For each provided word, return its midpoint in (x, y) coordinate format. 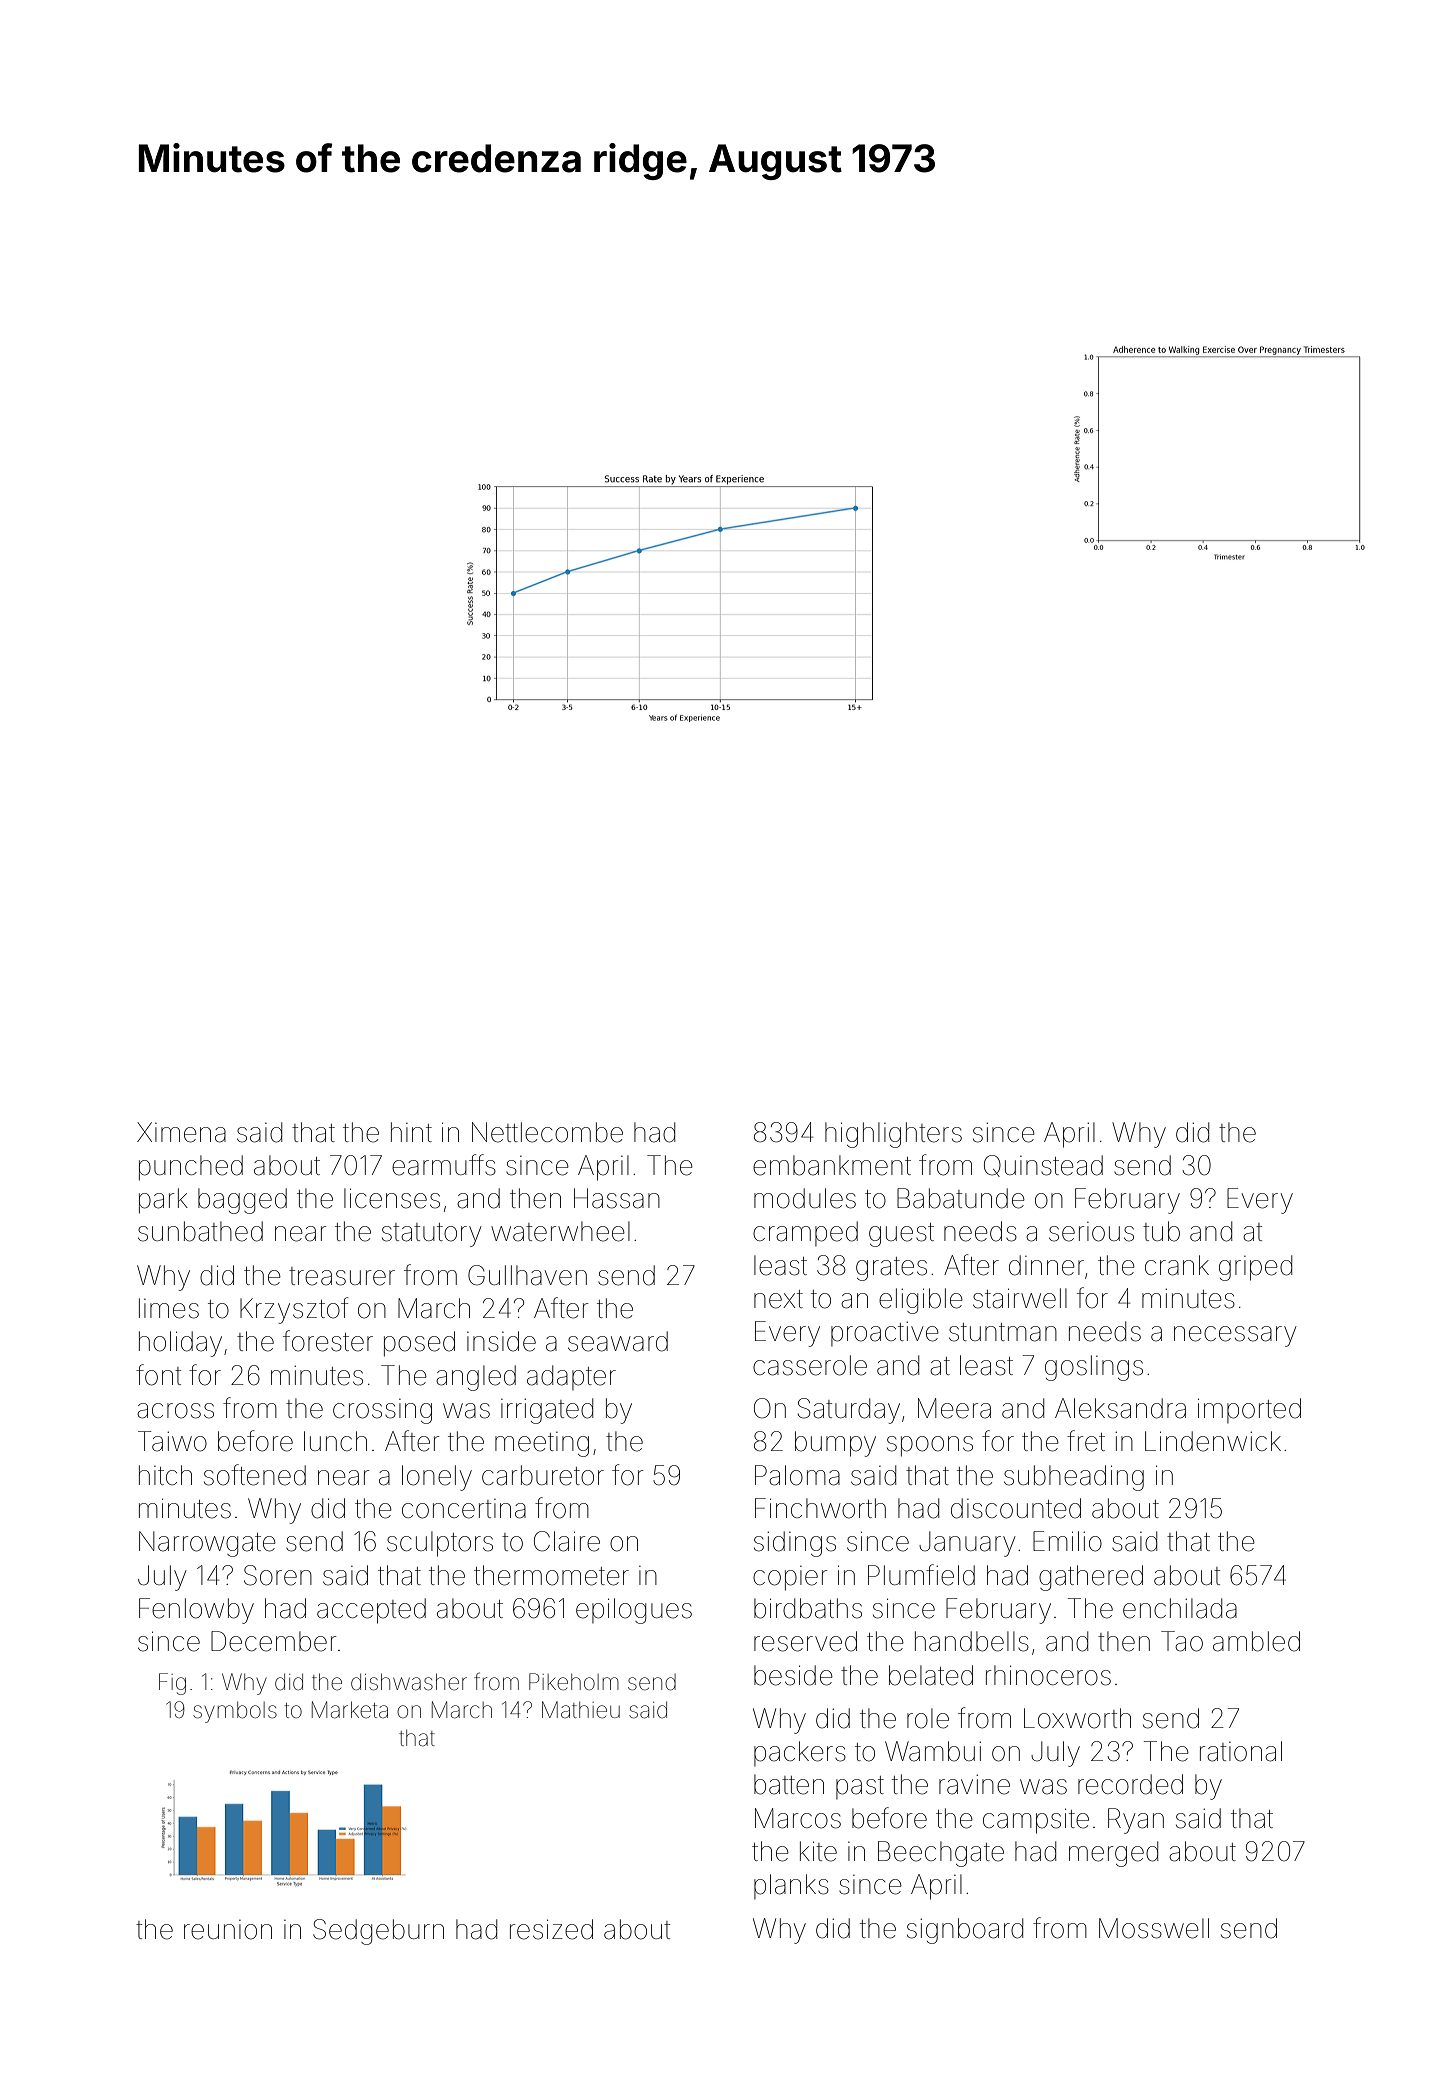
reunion (228, 1930)
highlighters (893, 1135)
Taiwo (172, 1441)
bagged (242, 1201)
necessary (1235, 1336)
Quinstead (1043, 1166)
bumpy (835, 1444)
